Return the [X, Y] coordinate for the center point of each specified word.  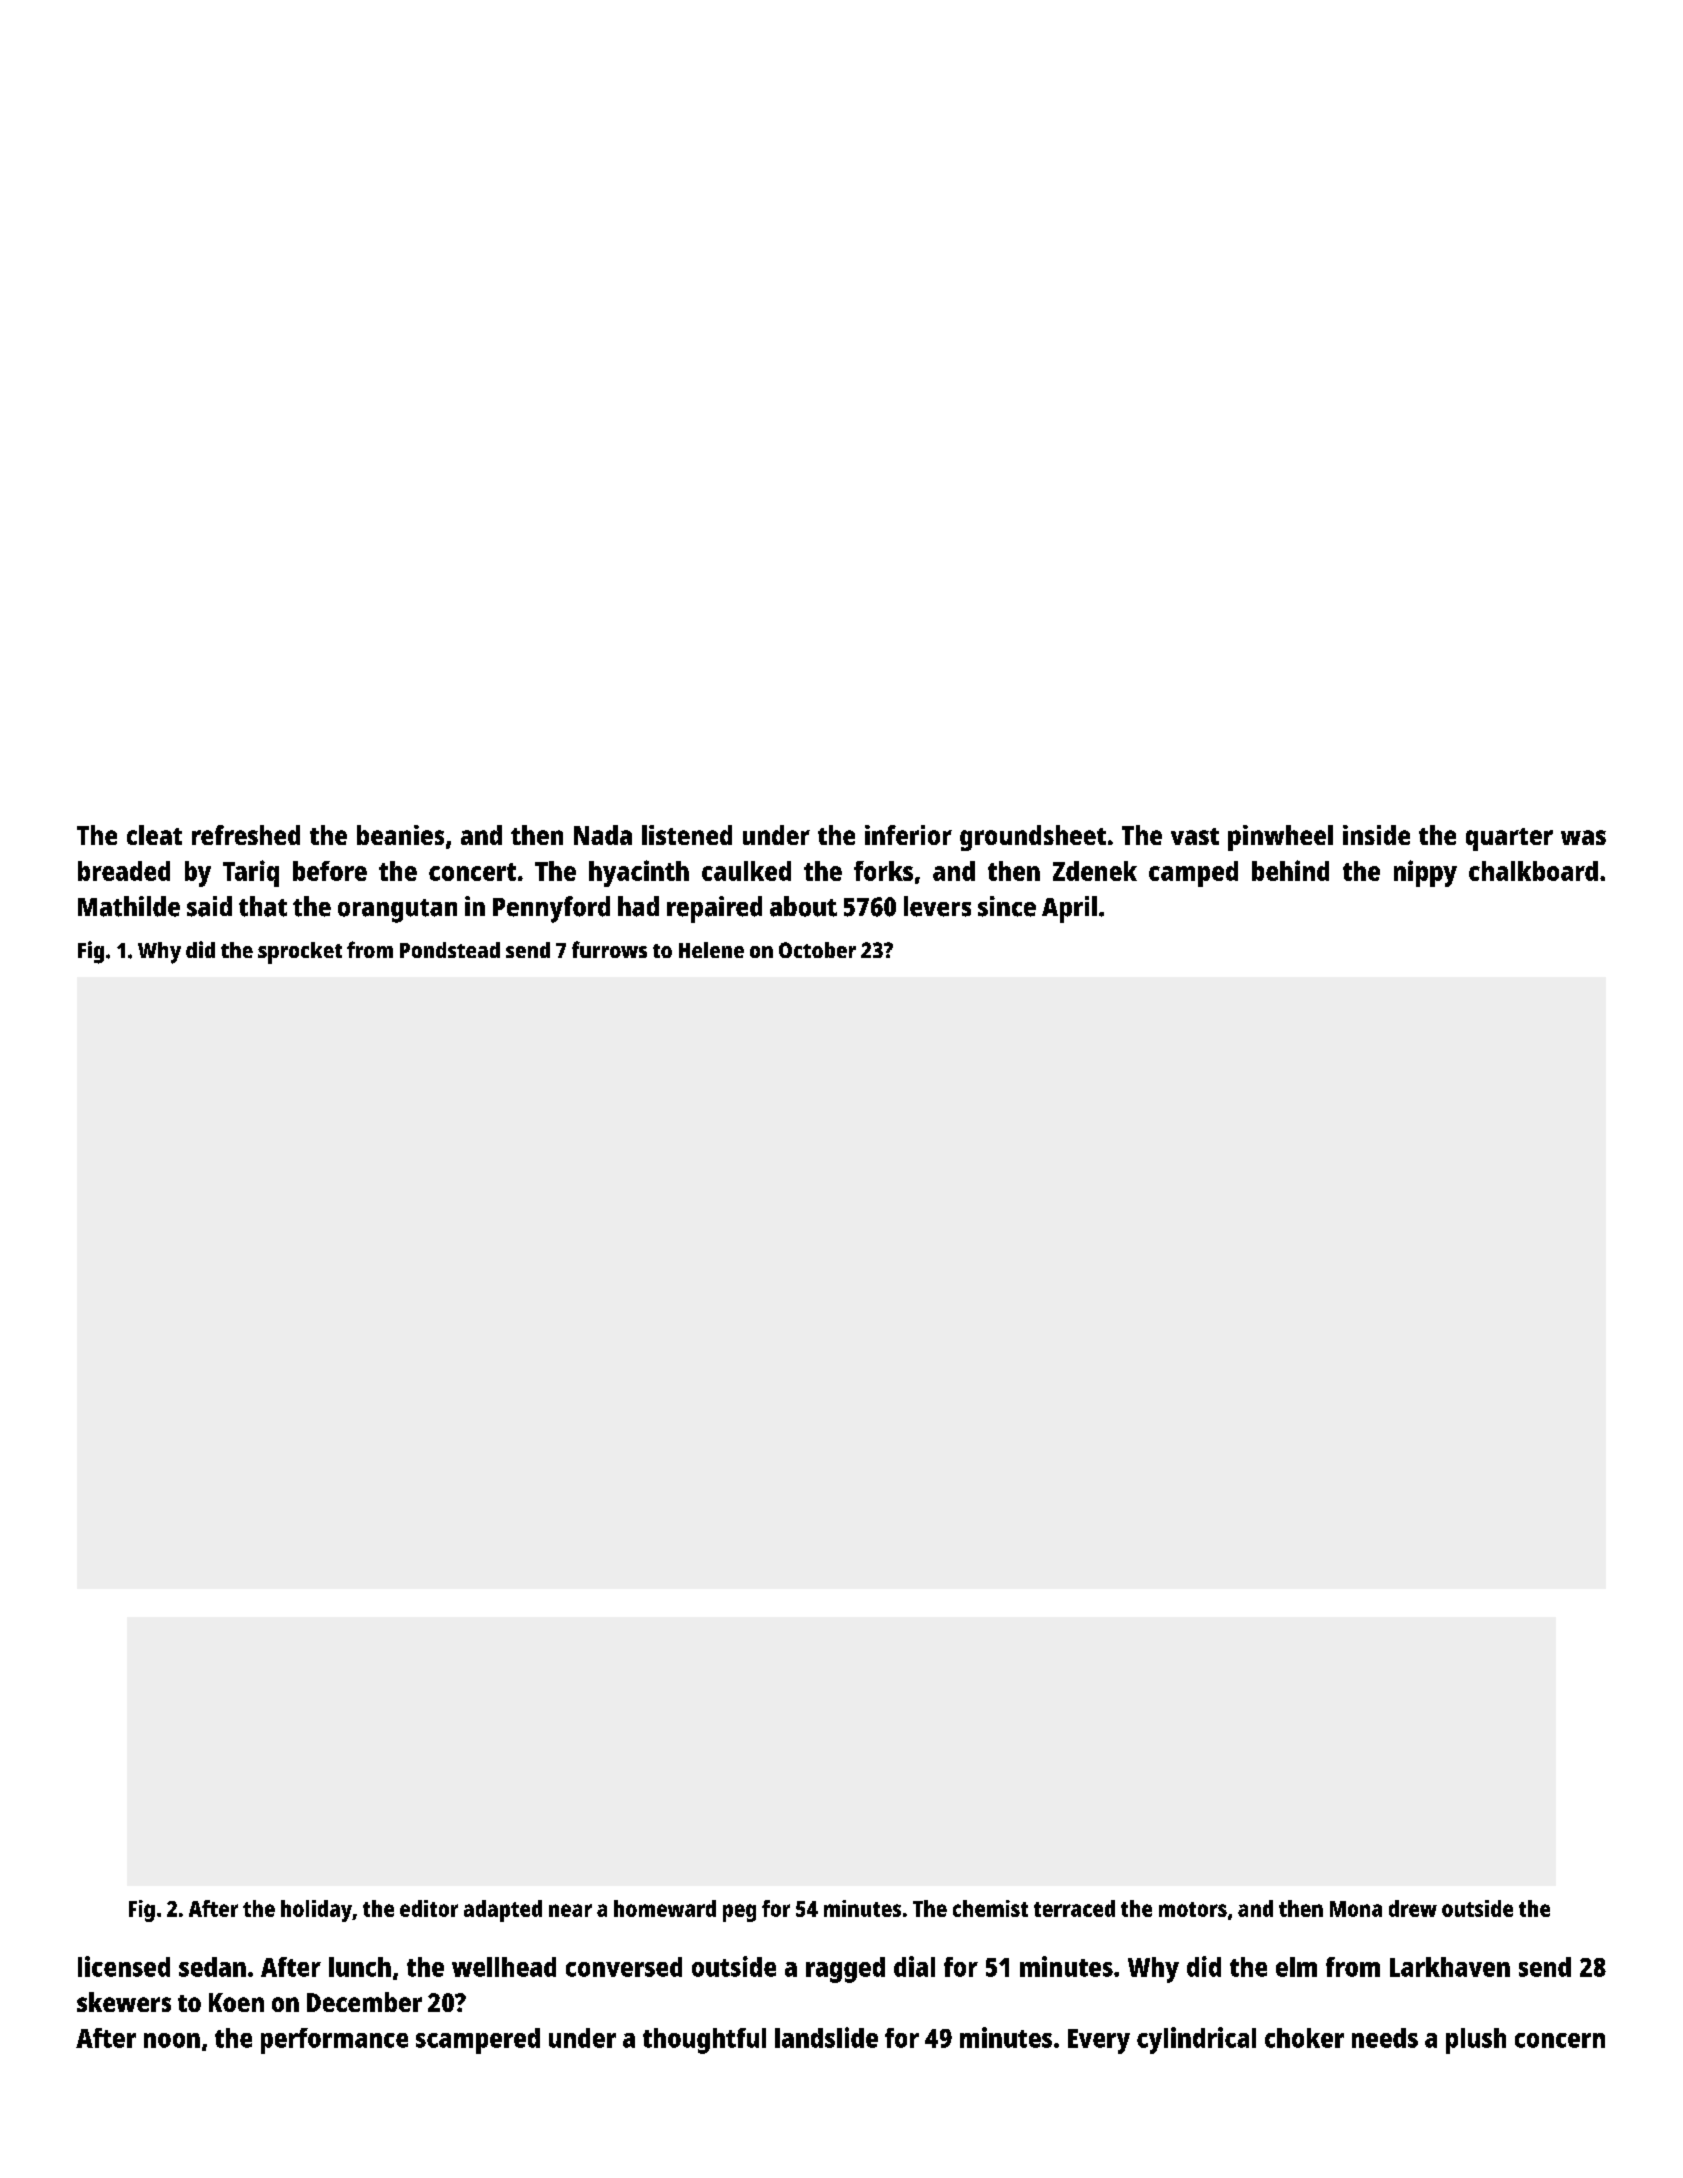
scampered [478, 2041]
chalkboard [1533, 871]
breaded [124, 871]
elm [1296, 1967]
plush [1476, 2041]
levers [937, 906]
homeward [665, 1908]
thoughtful [704, 2041]
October [817, 950]
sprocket [300, 953]
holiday [316, 1911]
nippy [1425, 873]
